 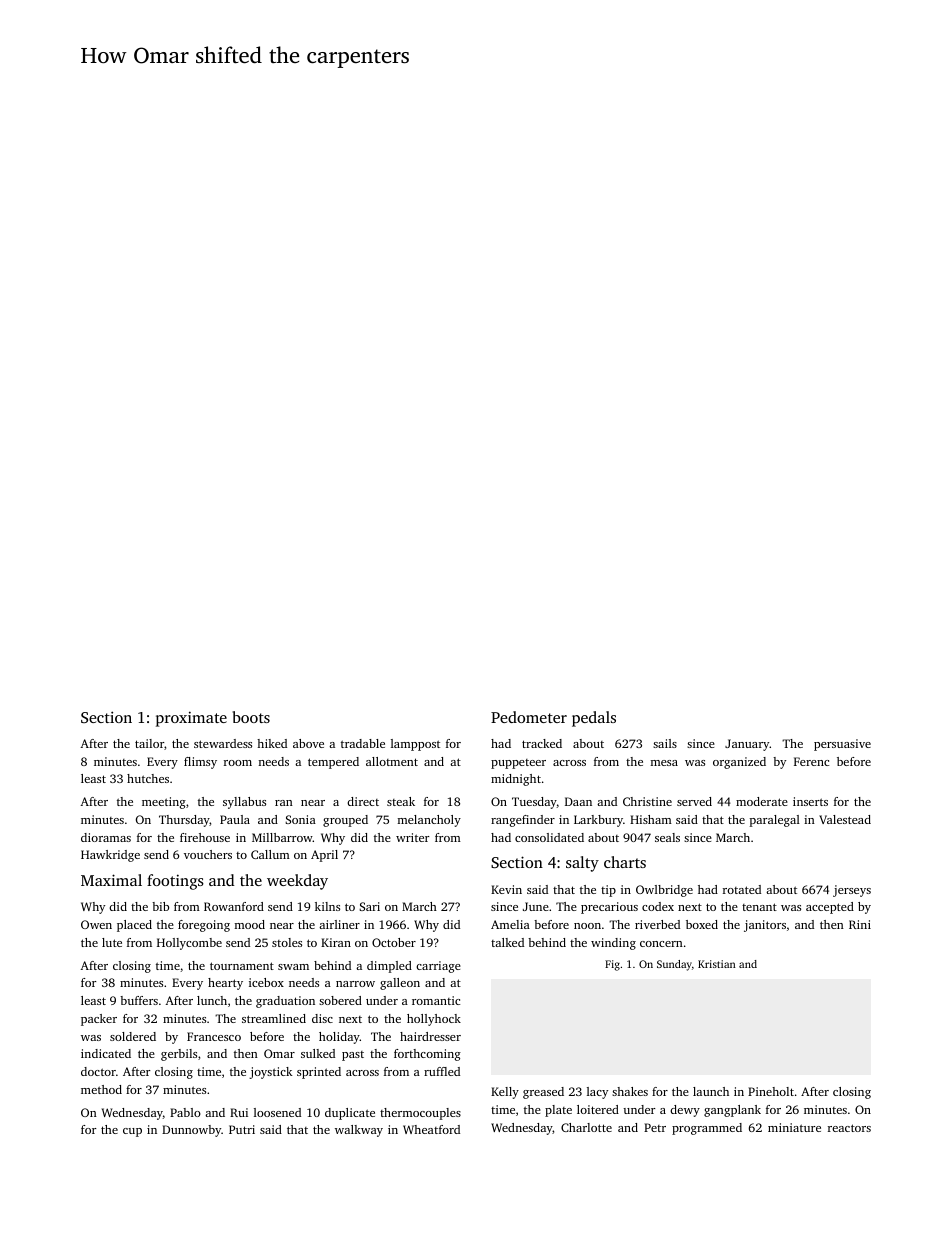 What do you see at coordinates (529, 717) in the screenshot?
I see `Pedometer` at bounding box center [529, 717].
